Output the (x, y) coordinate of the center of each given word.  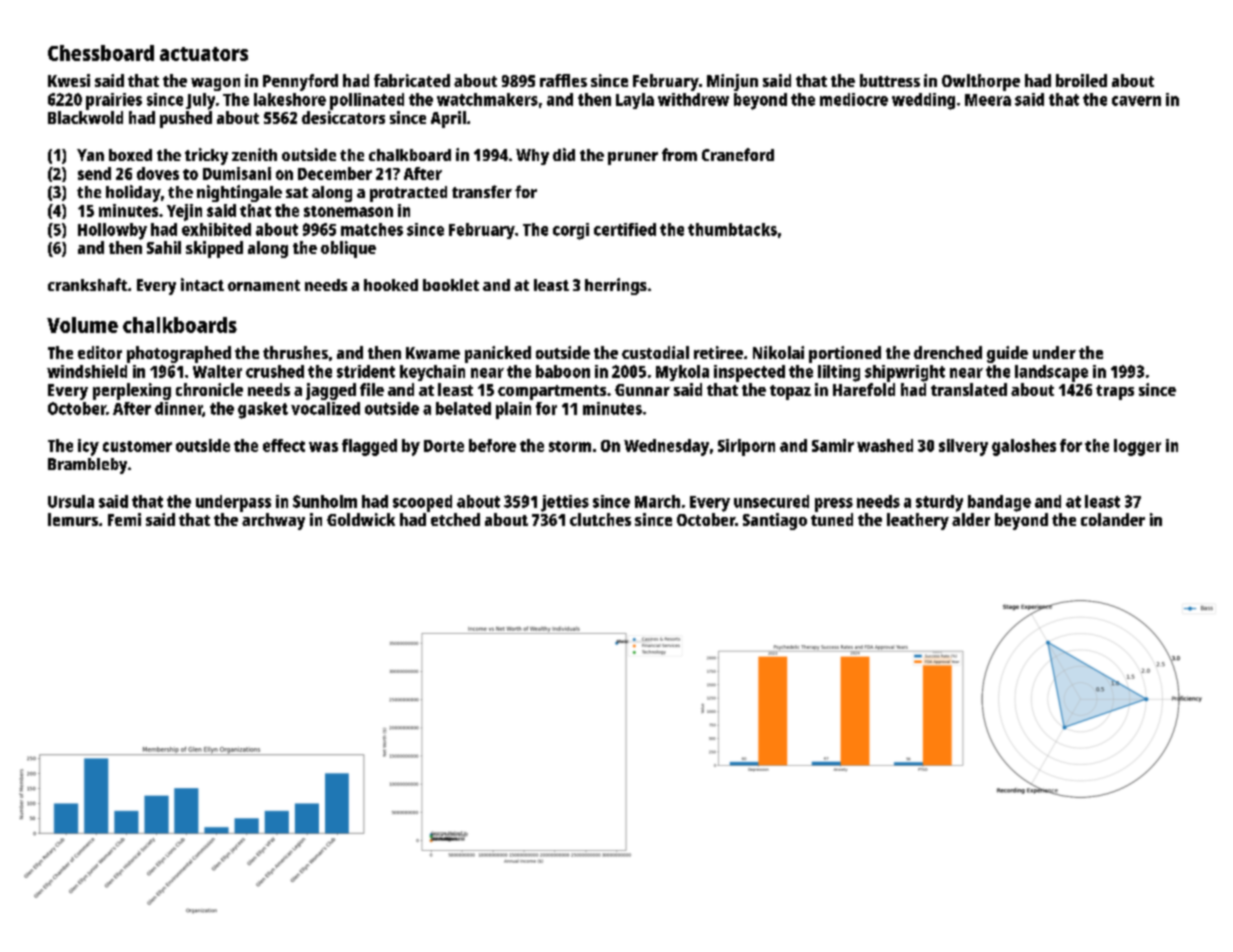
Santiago (775, 521)
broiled (1081, 80)
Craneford (738, 154)
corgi (571, 231)
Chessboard (101, 53)
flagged (369, 447)
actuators (204, 54)
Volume (82, 325)
